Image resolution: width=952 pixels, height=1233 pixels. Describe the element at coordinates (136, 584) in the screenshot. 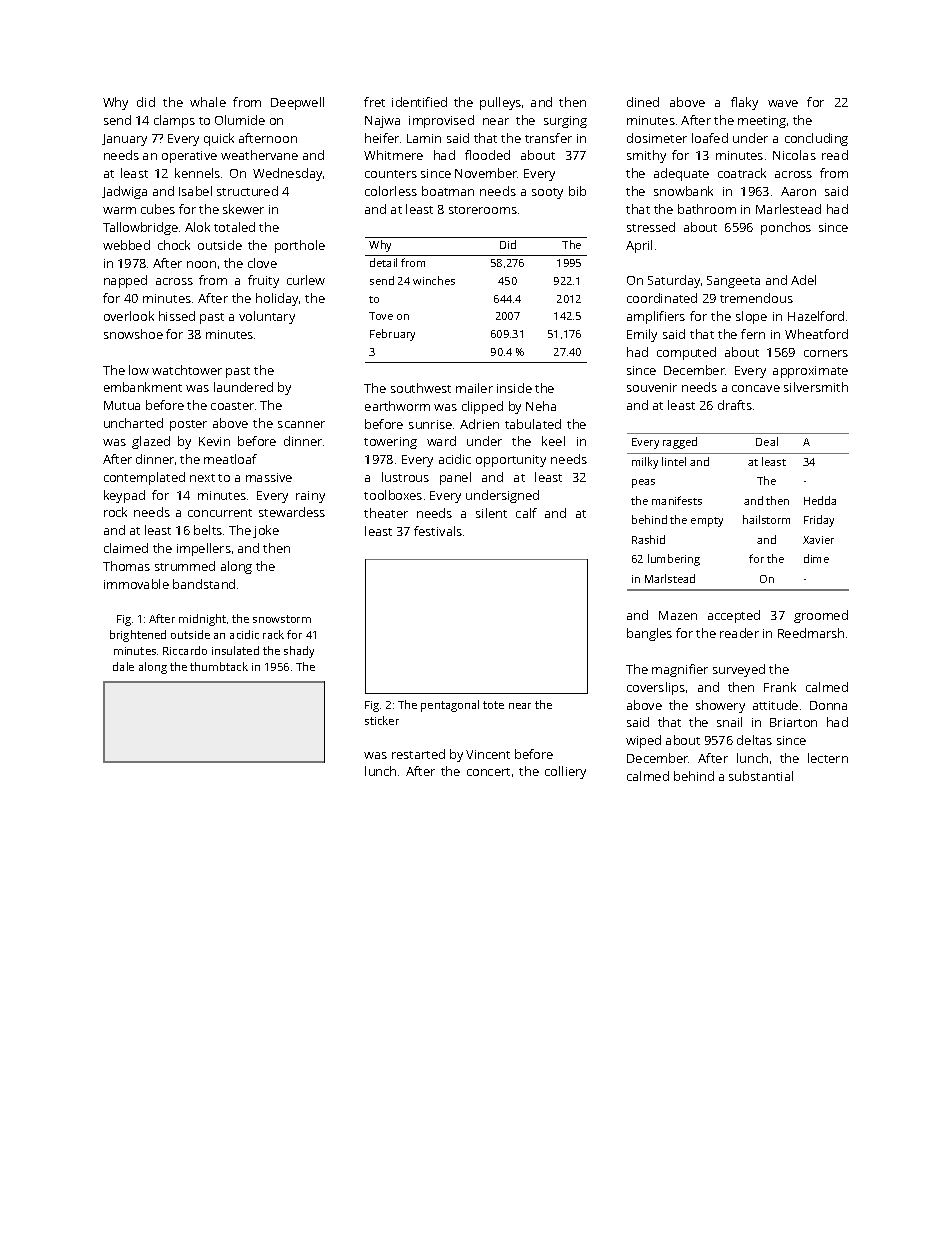

I see `immovable` at that location.
